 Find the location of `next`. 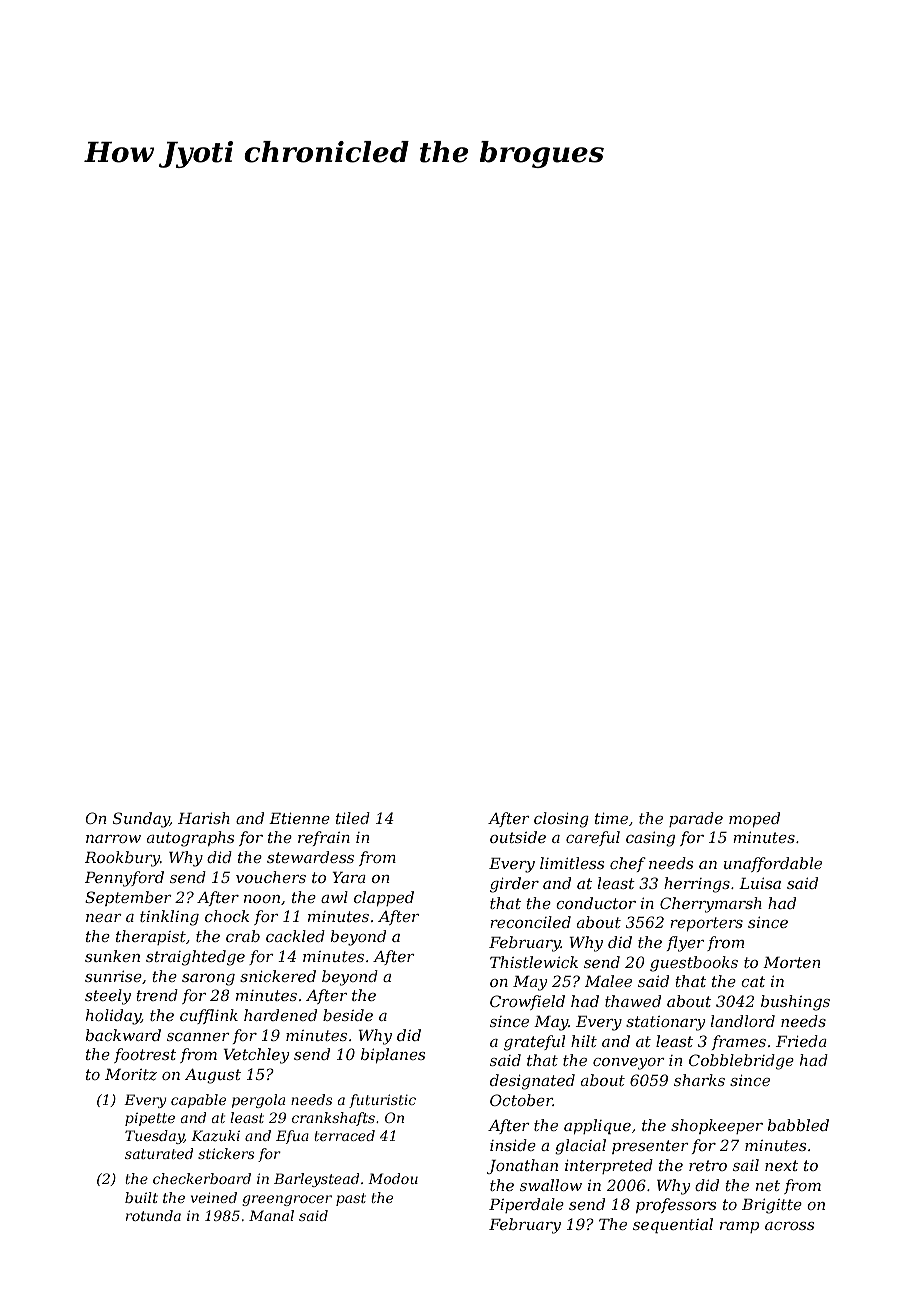

next is located at coordinates (781, 1165).
